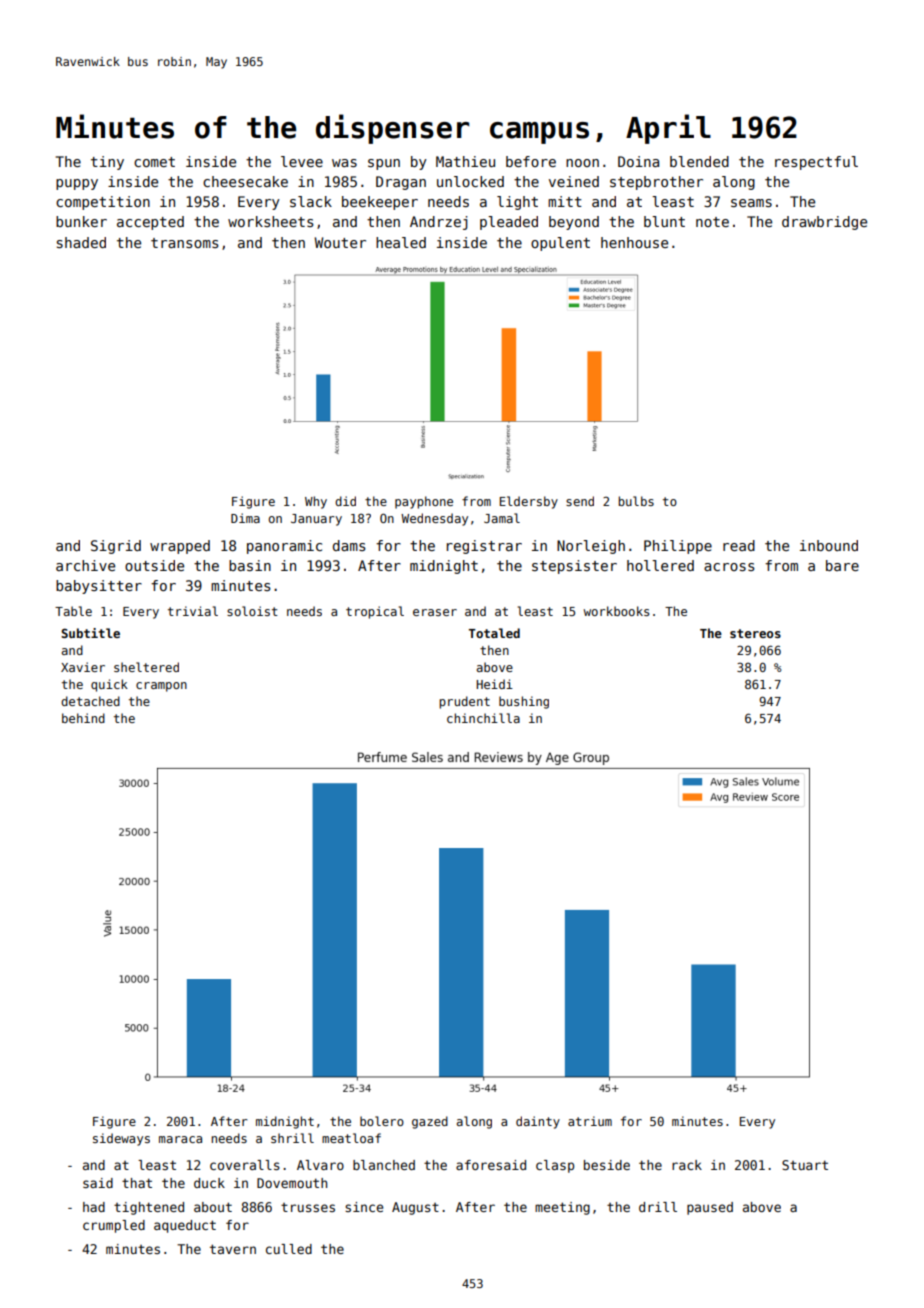 This document has height=1308, width=924. I want to click on comet, so click(154, 162).
